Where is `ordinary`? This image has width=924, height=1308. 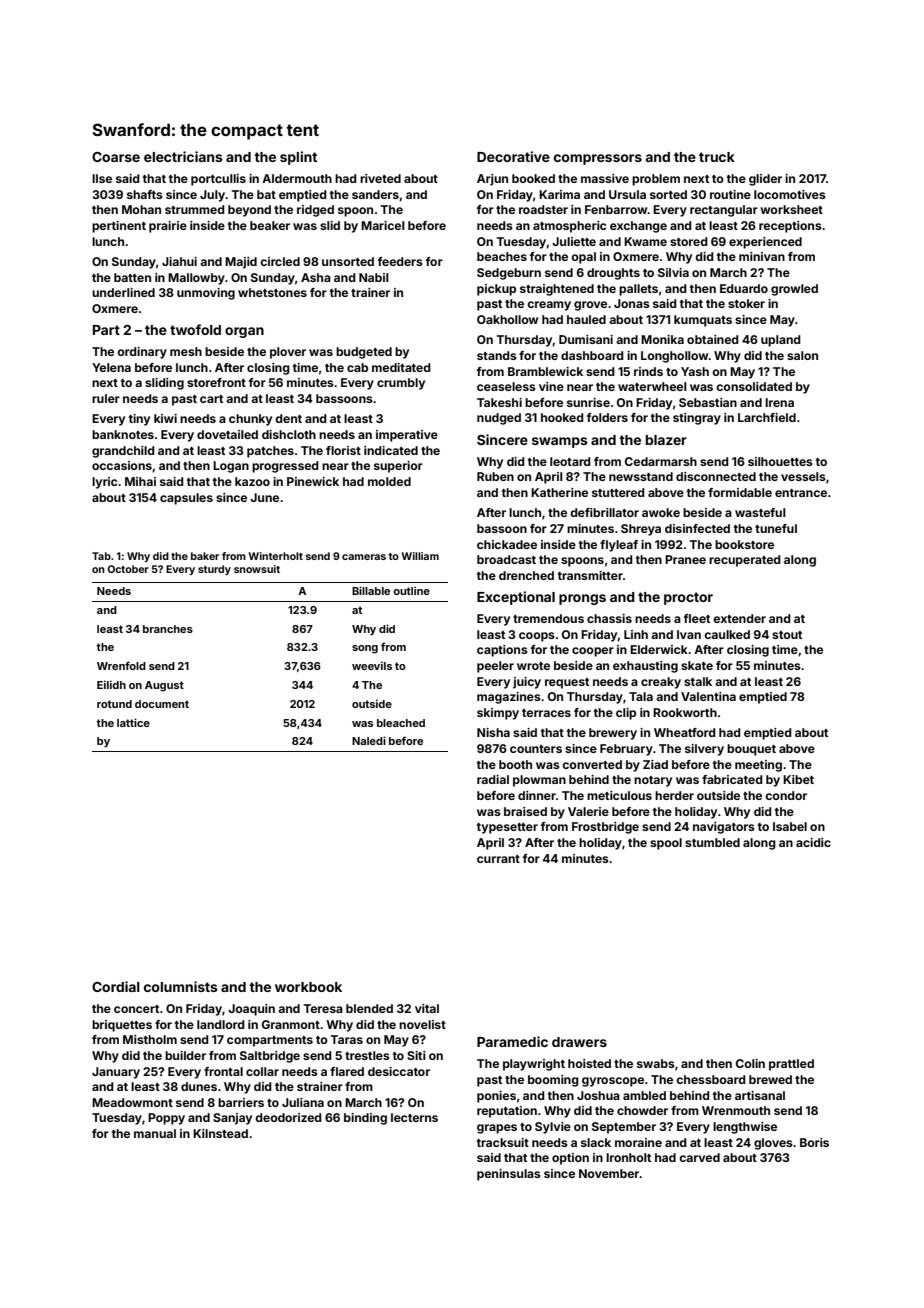
ordinary is located at coordinates (142, 353).
